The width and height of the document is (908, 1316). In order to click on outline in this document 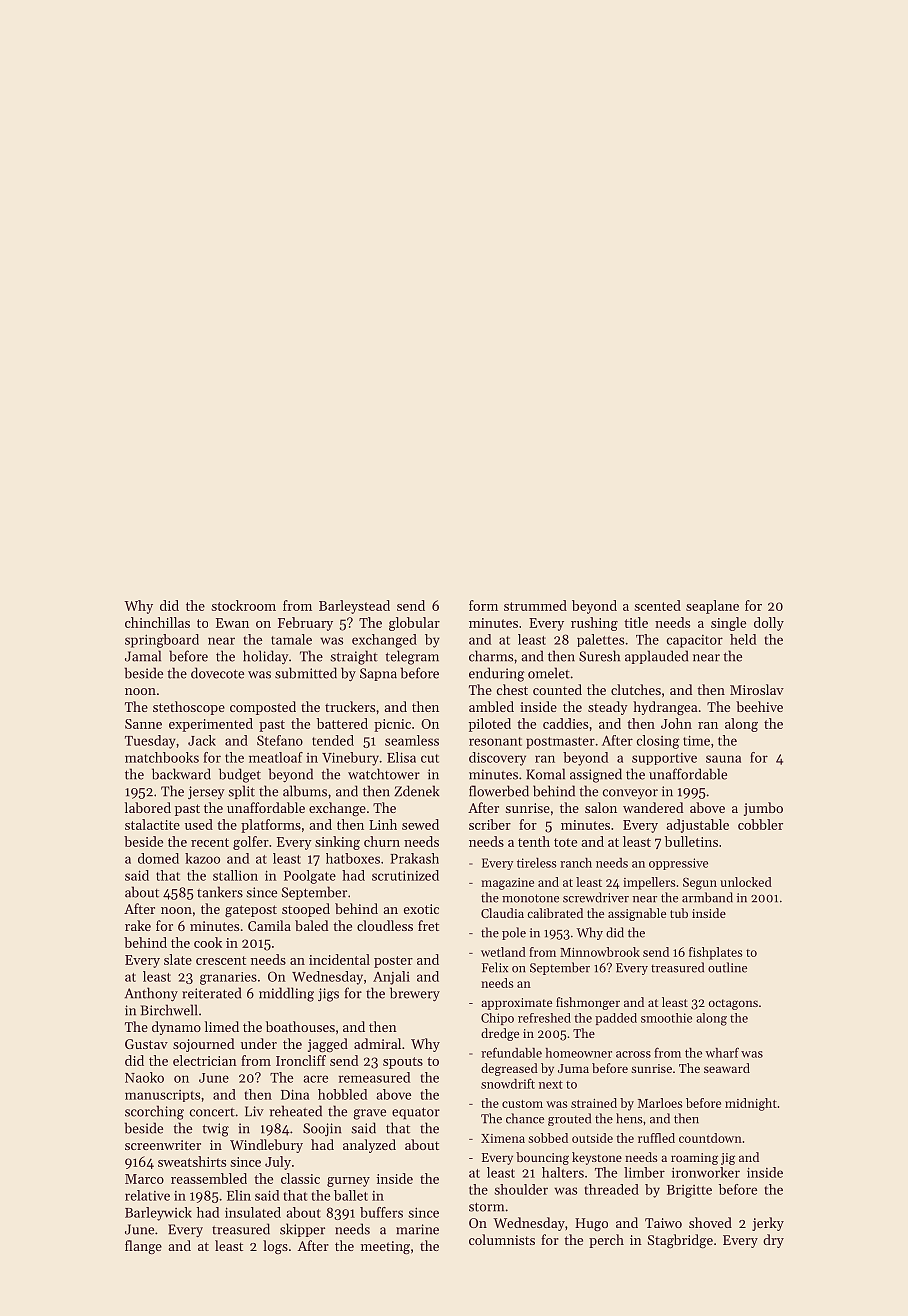, I will do `click(727, 967)`.
